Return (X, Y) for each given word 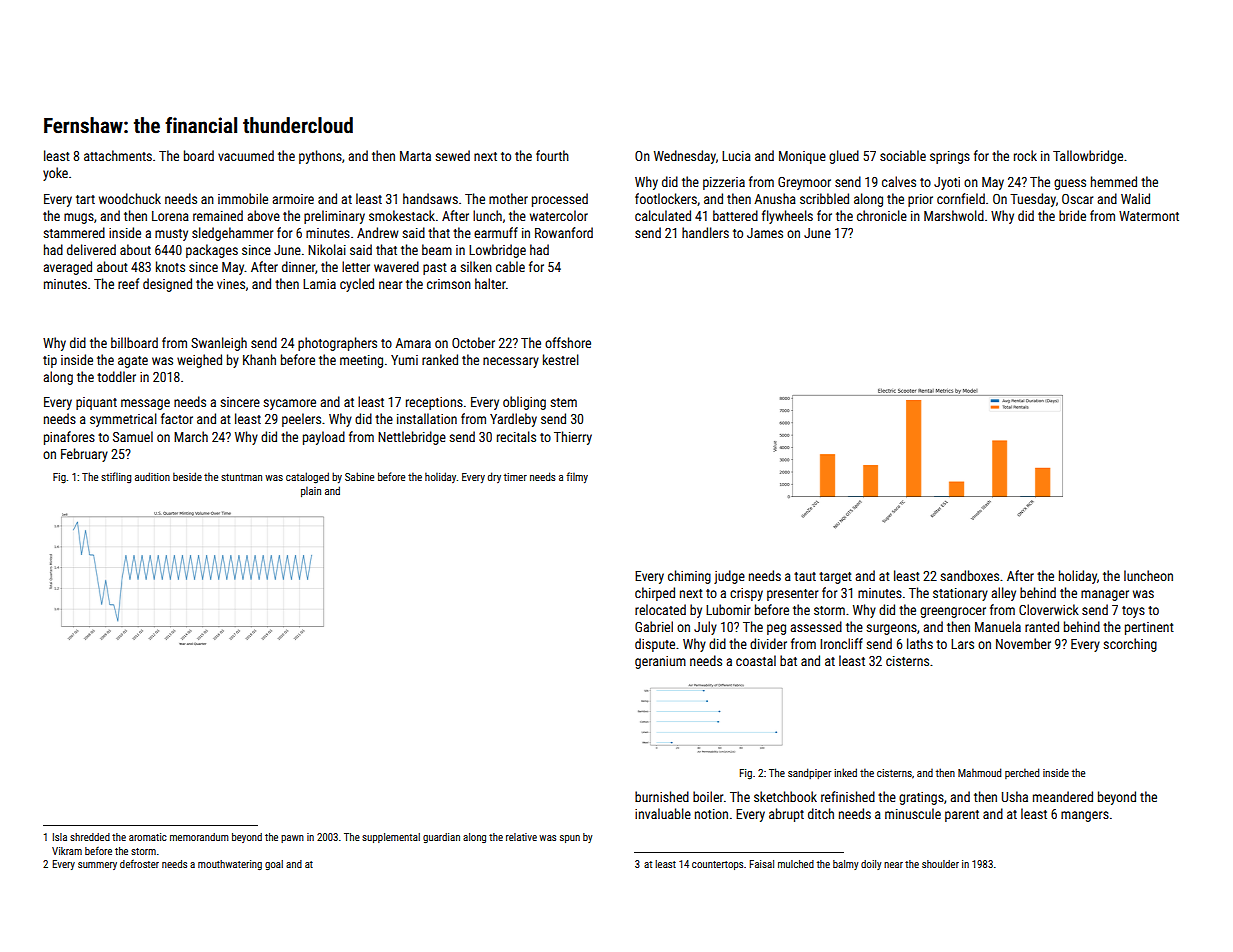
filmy (577, 477)
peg (776, 629)
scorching (1130, 645)
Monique (802, 157)
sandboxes (969, 575)
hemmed (1114, 181)
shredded (90, 837)
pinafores (69, 438)
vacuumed (246, 155)
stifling (116, 477)
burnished (662, 796)
